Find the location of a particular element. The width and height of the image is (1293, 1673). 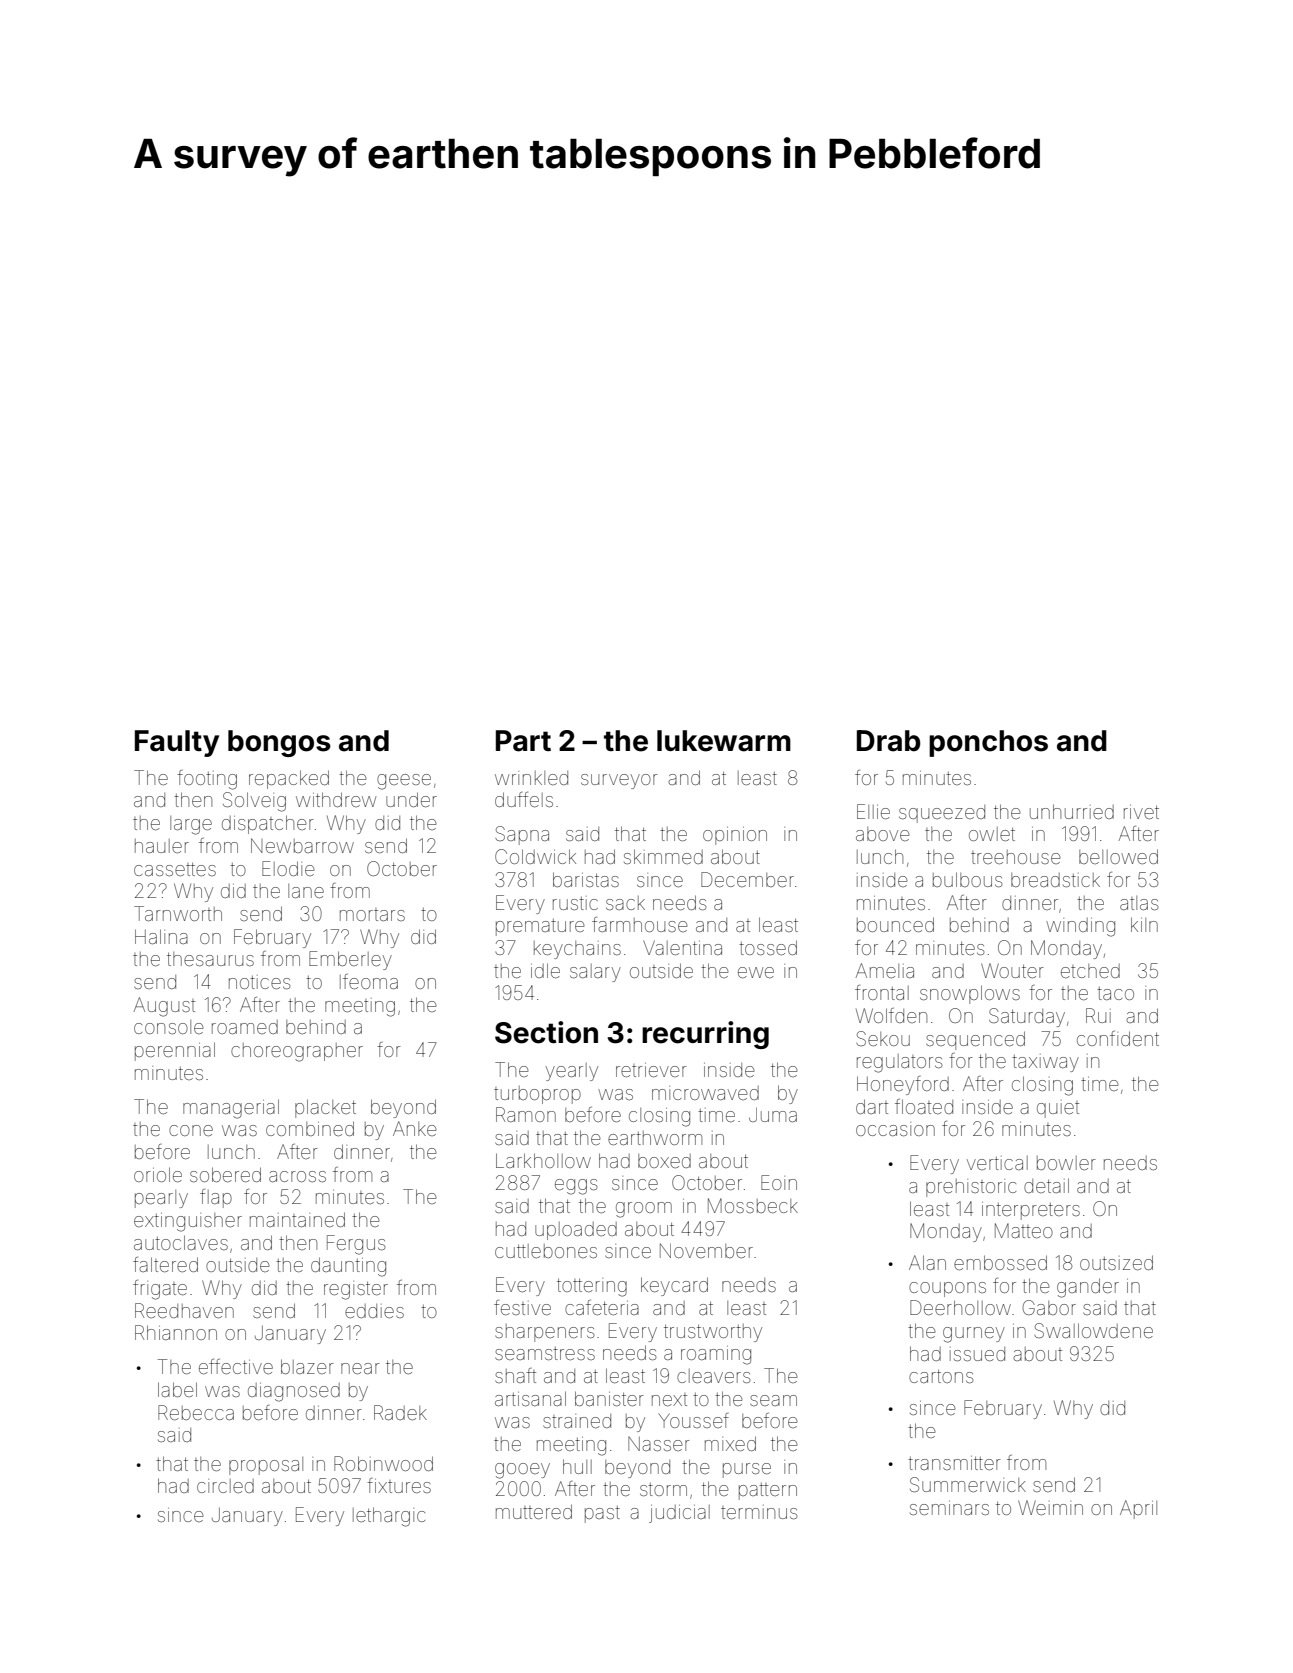

cone is located at coordinates (191, 1130).
